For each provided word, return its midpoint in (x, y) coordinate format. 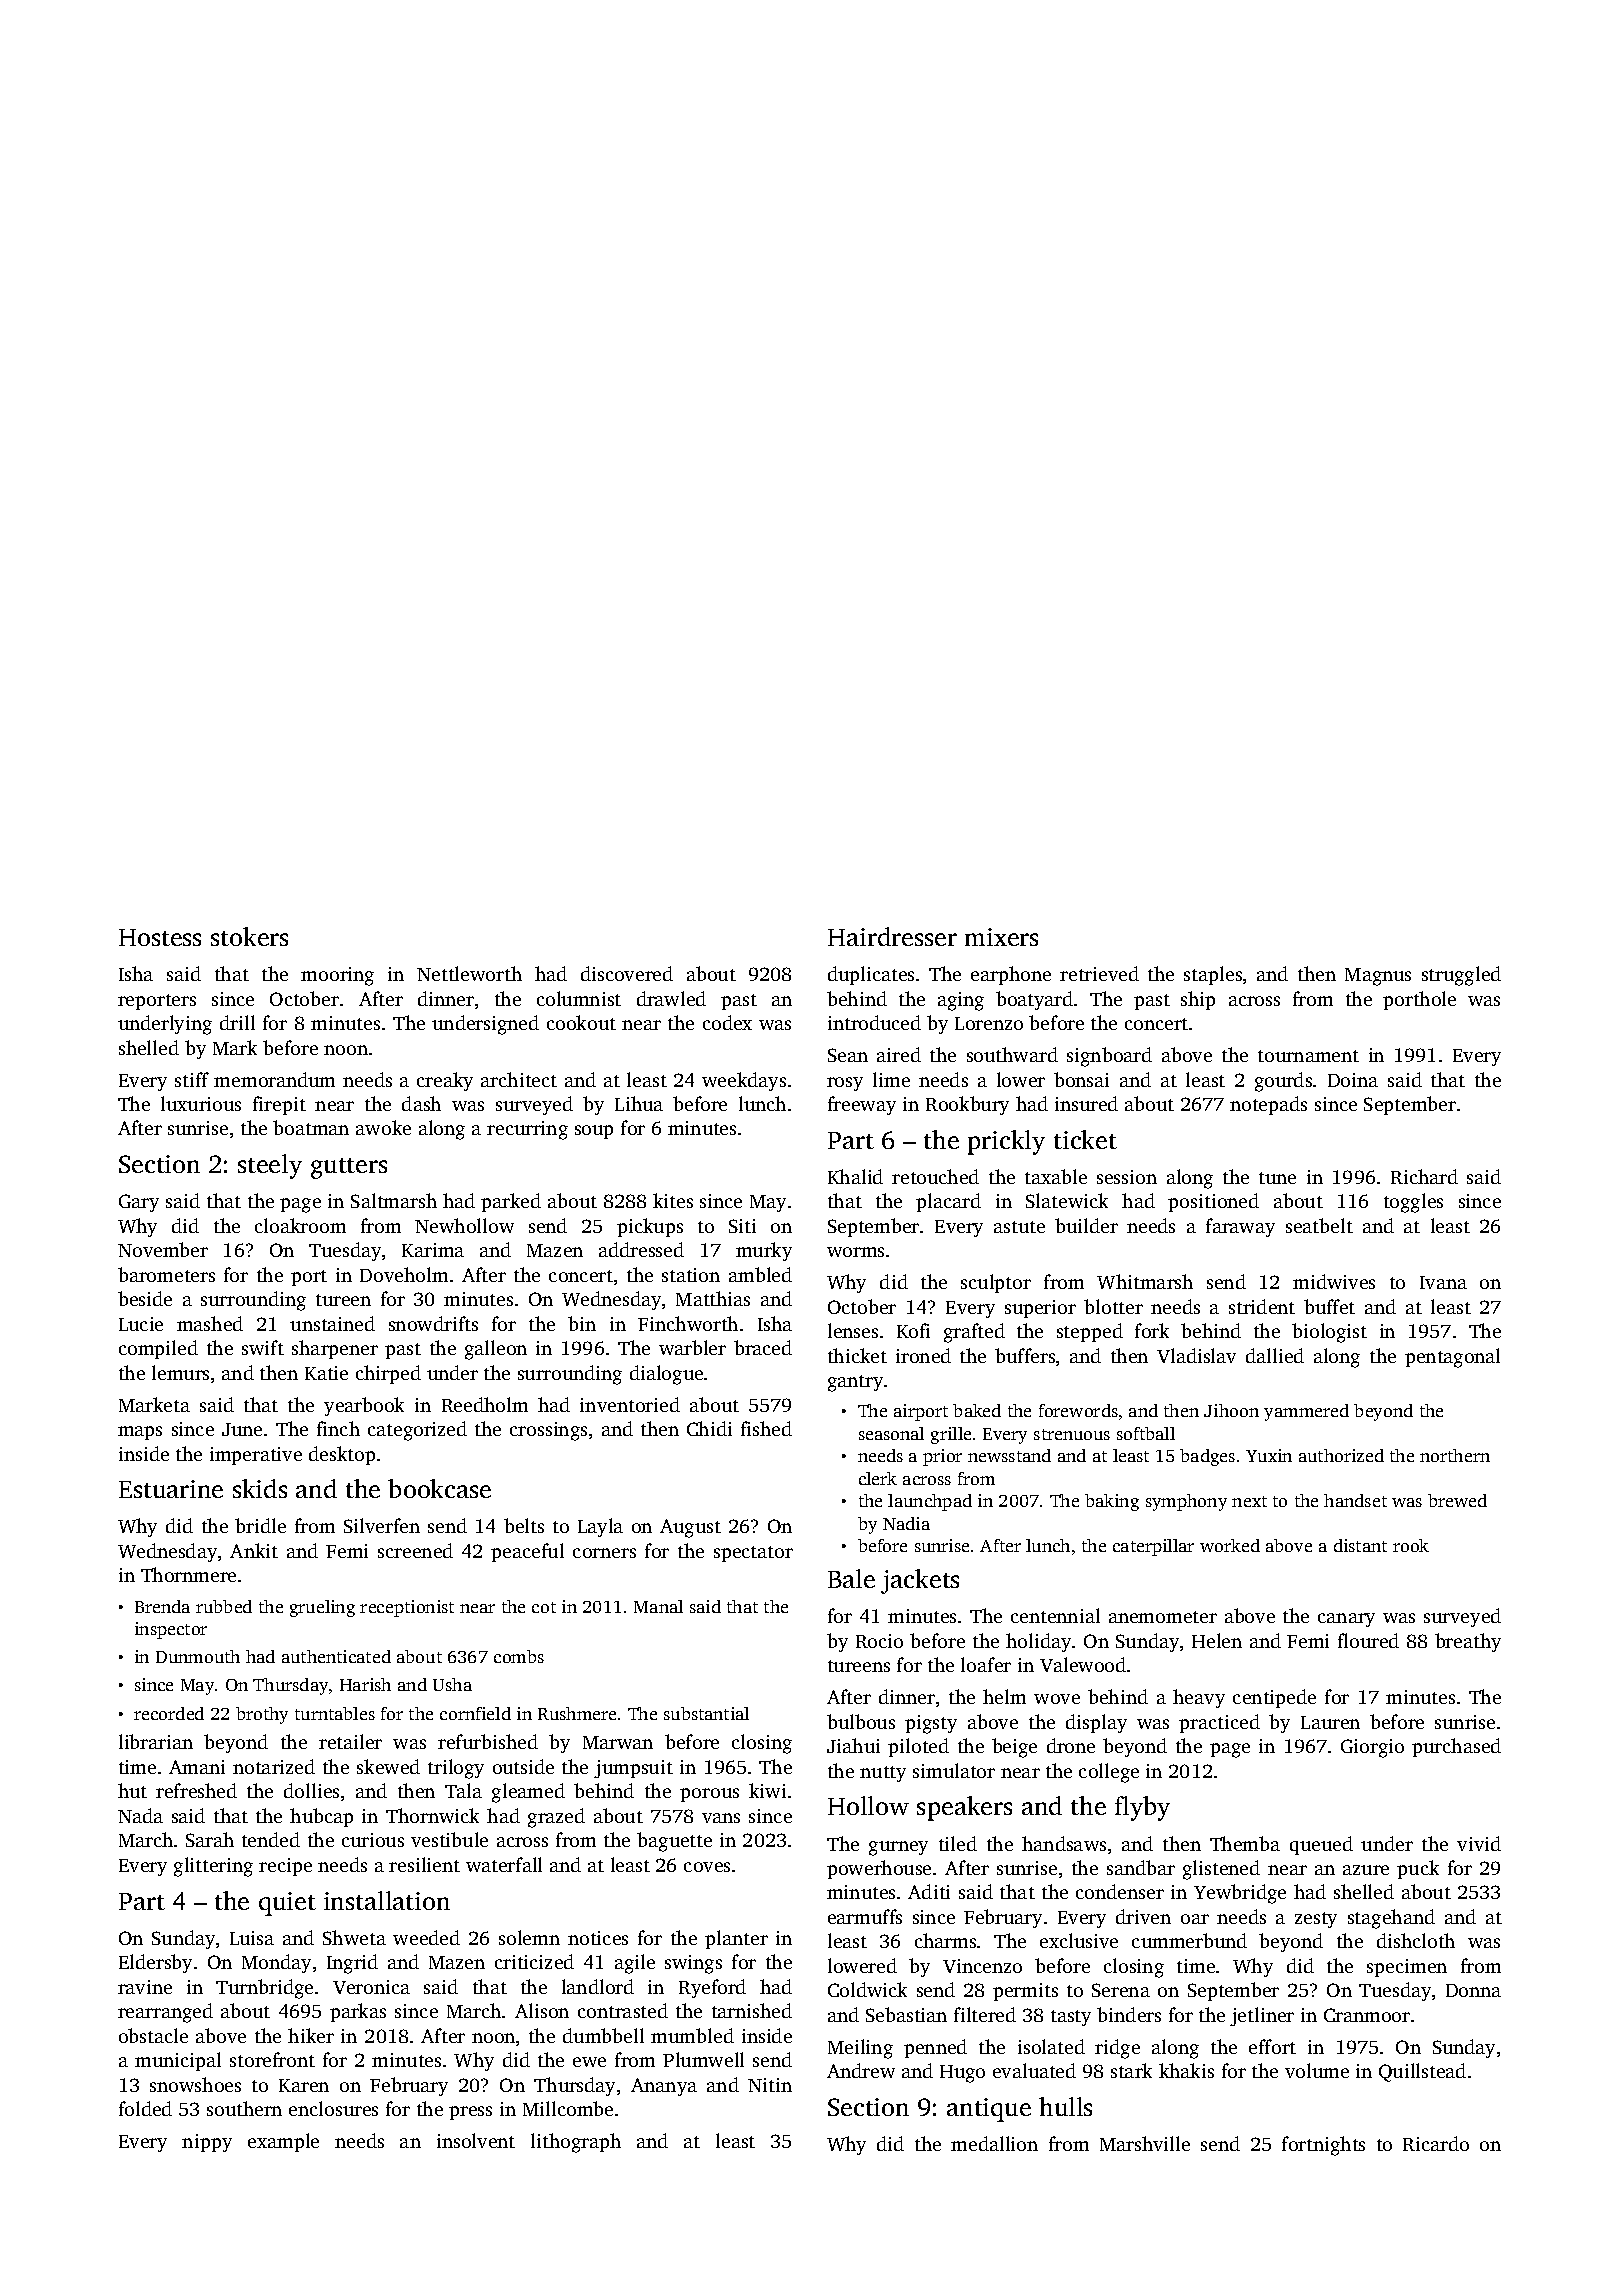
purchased (1456, 1747)
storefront (272, 2059)
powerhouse (879, 1869)
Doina (1353, 1080)
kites (673, 1200)
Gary (139, 1203)
